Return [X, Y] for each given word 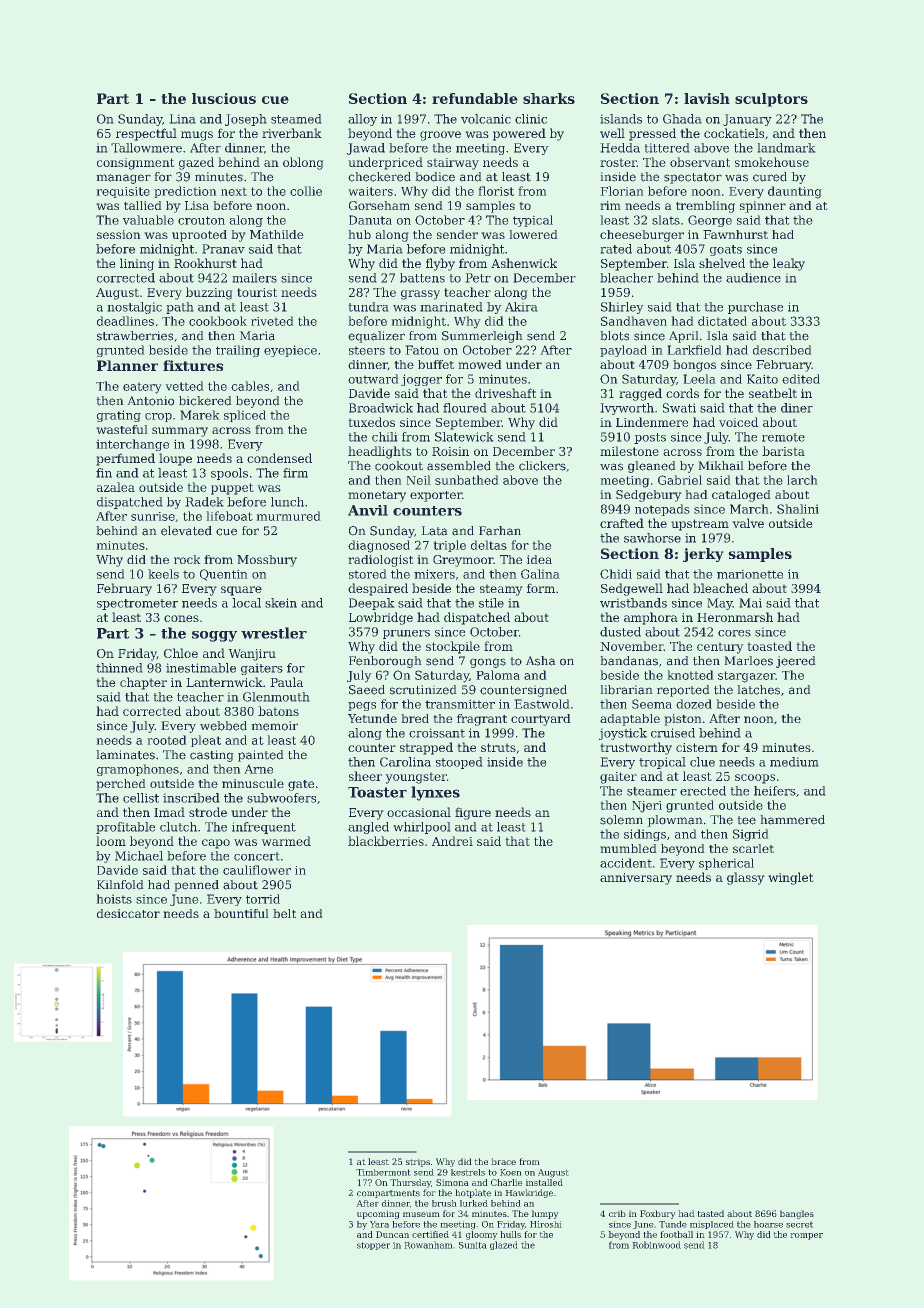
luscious [224, 98]
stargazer [746, 677]
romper [806, 1236]
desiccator [128, 913]
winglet [791, 878]
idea [539, 559]
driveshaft [505, 393]
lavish [707, 98]
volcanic [486, 119]
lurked [474, 1203]
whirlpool [422, 828]
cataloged [741, 496]
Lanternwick [224, 682]
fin [104, 473]
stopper [373, 1246]
